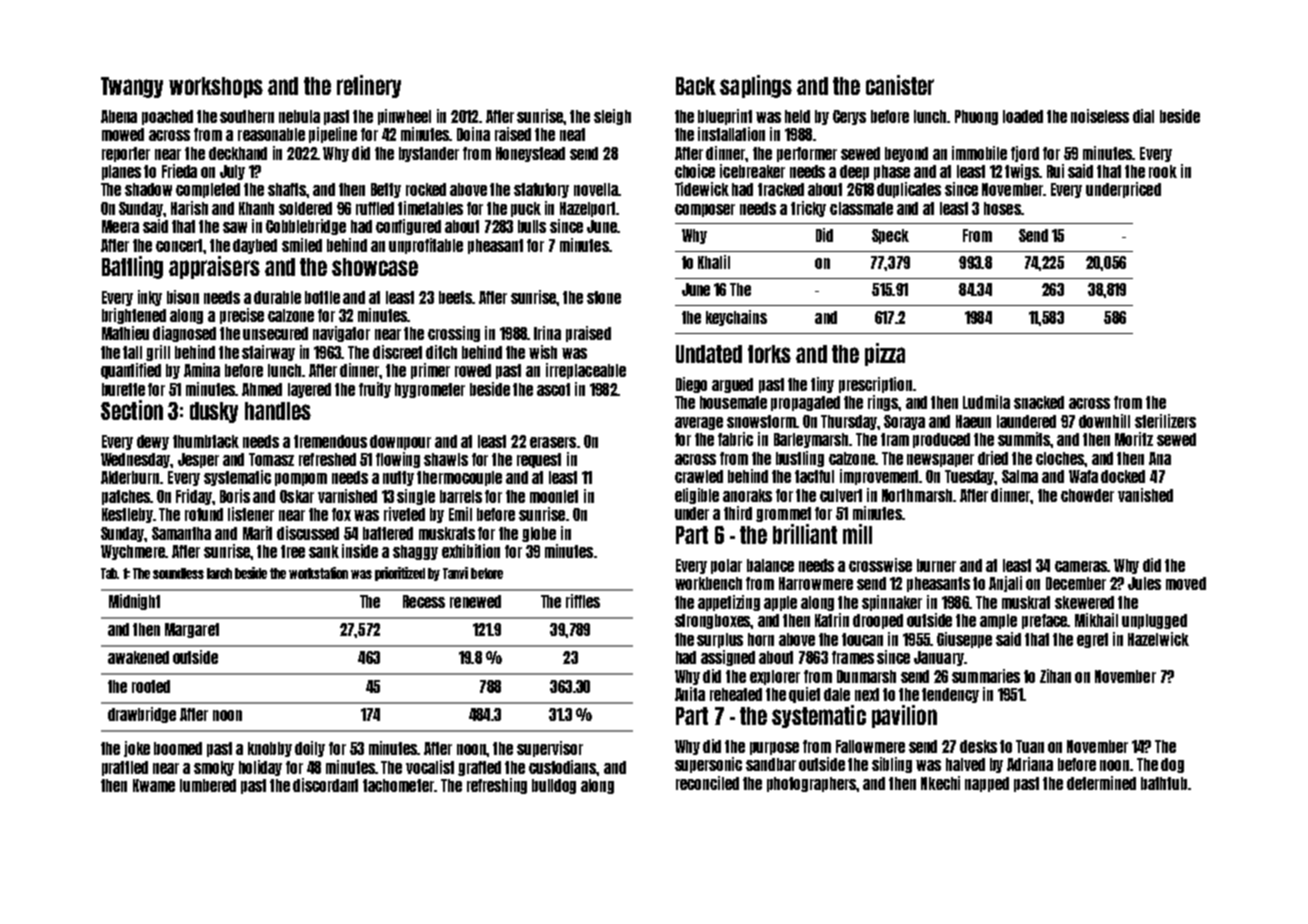 The image size is (1308, 924). What do you see at coordinates (132, 87) in the screenshot?
I see `Twangy` at bounding box center [132, 87].
